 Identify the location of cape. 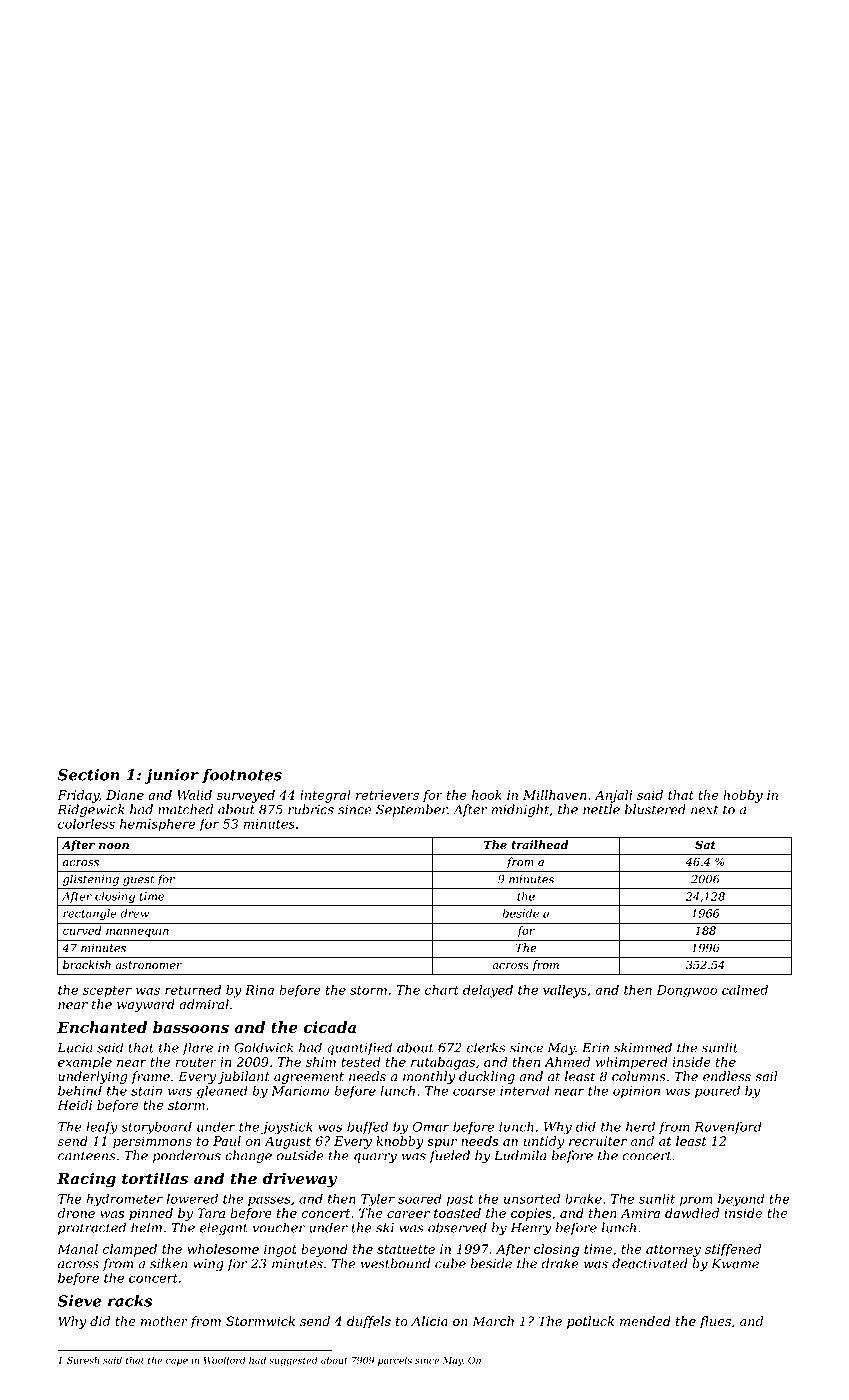
(177, 1362).
